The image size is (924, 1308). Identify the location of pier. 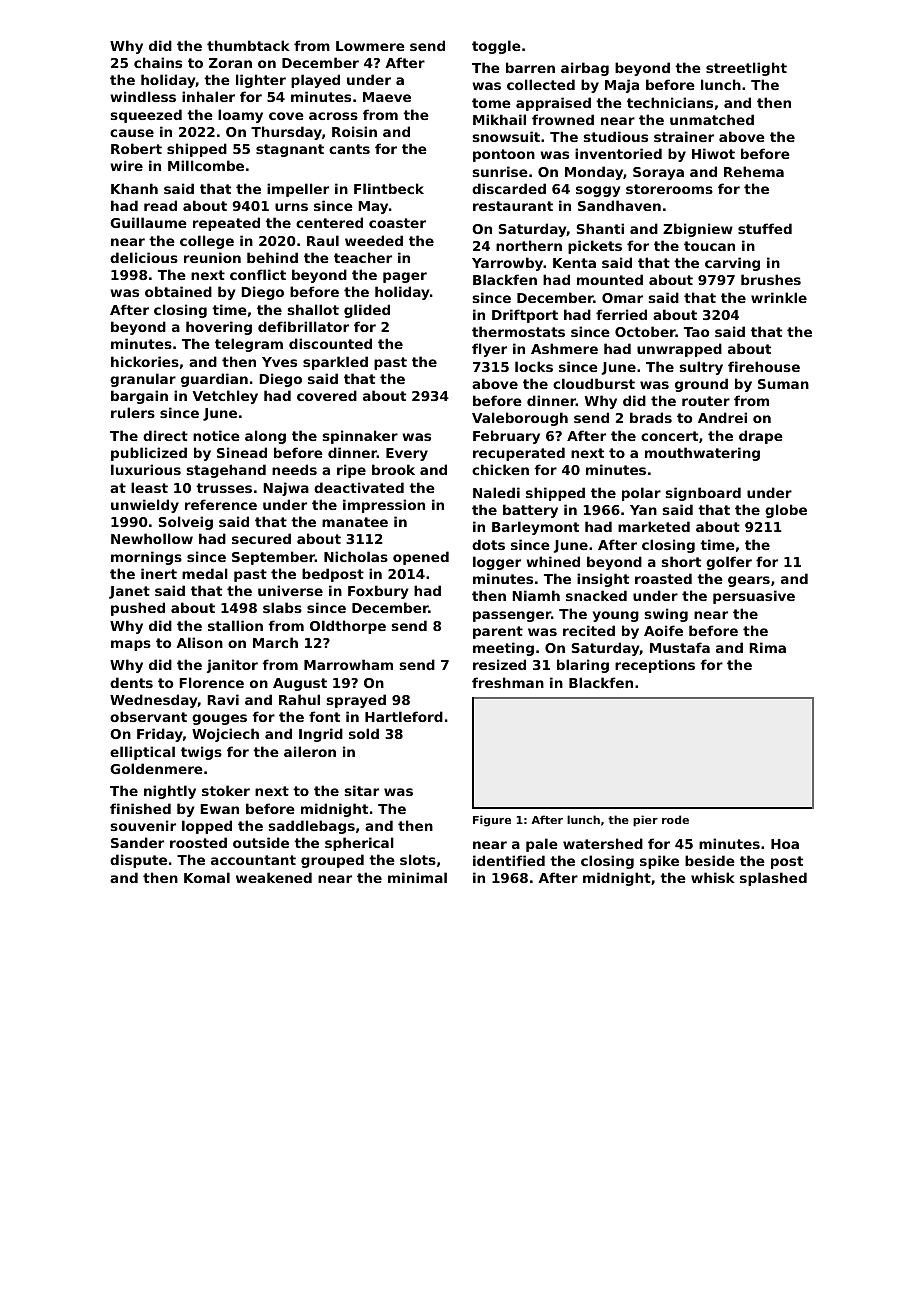
(645, 821).
